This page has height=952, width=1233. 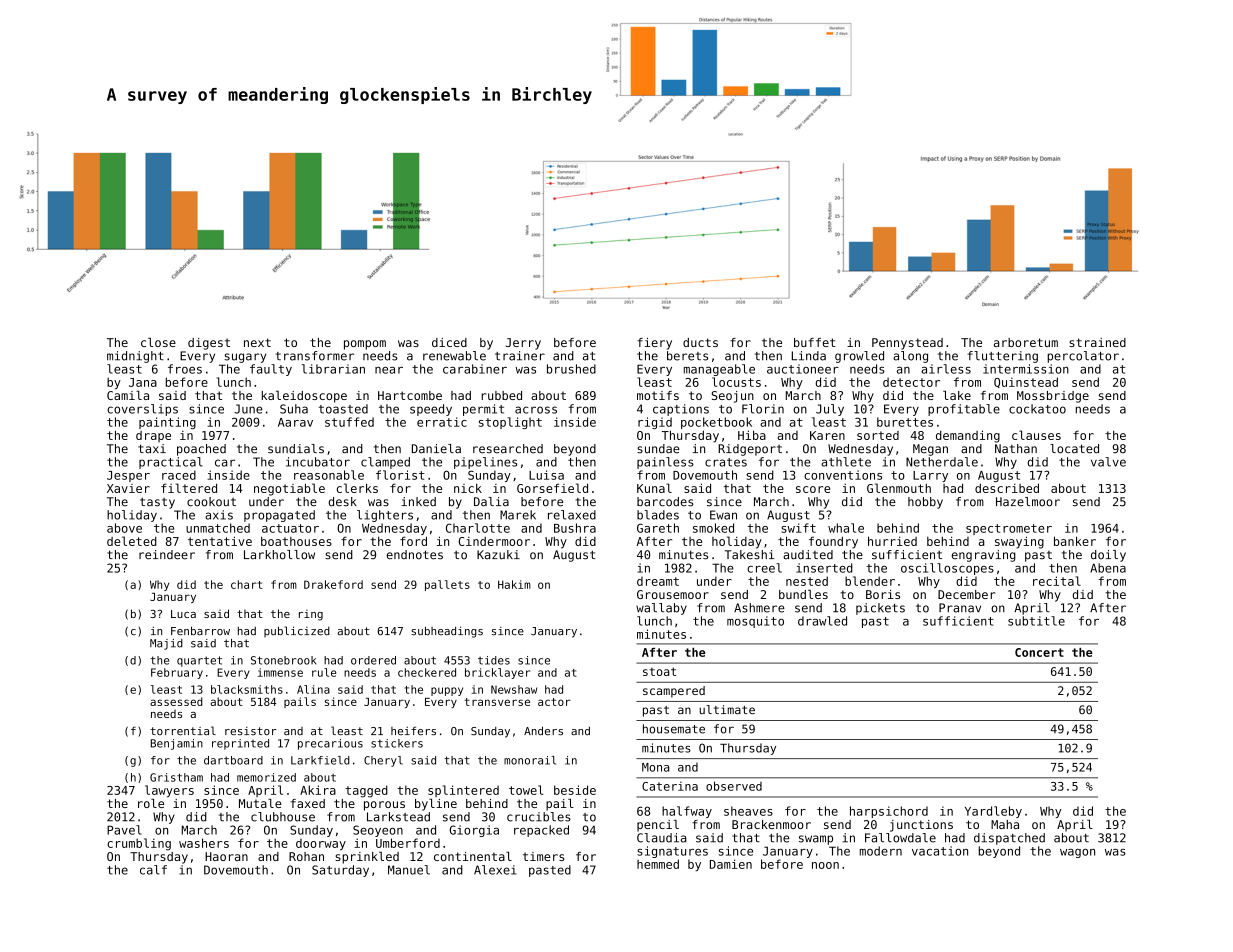 I want to click on assessed, so click(x=176, y=701).
